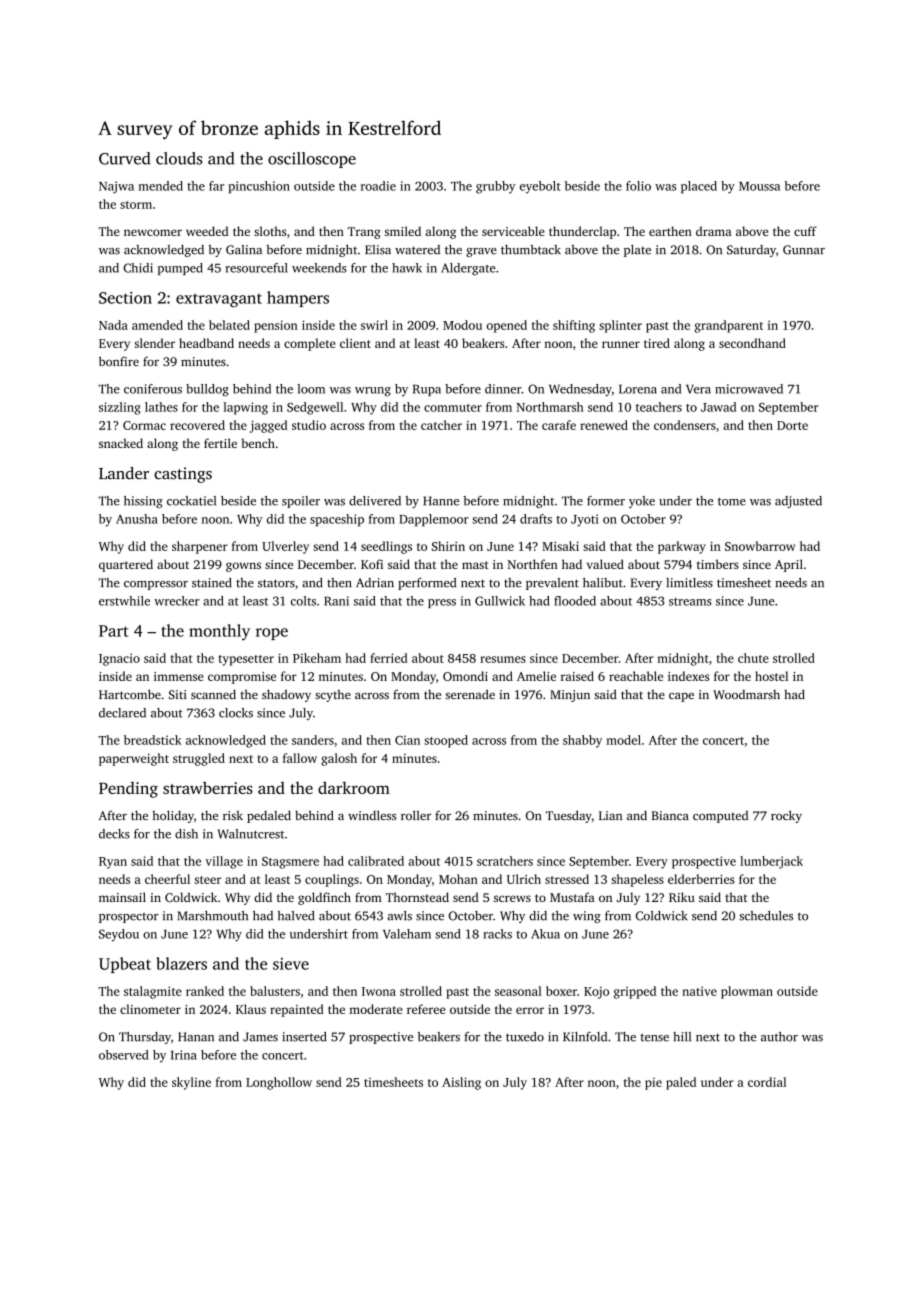 The height and width of the screenshot is (1308, 924). I want to click on prospector, so click(129, 918).
